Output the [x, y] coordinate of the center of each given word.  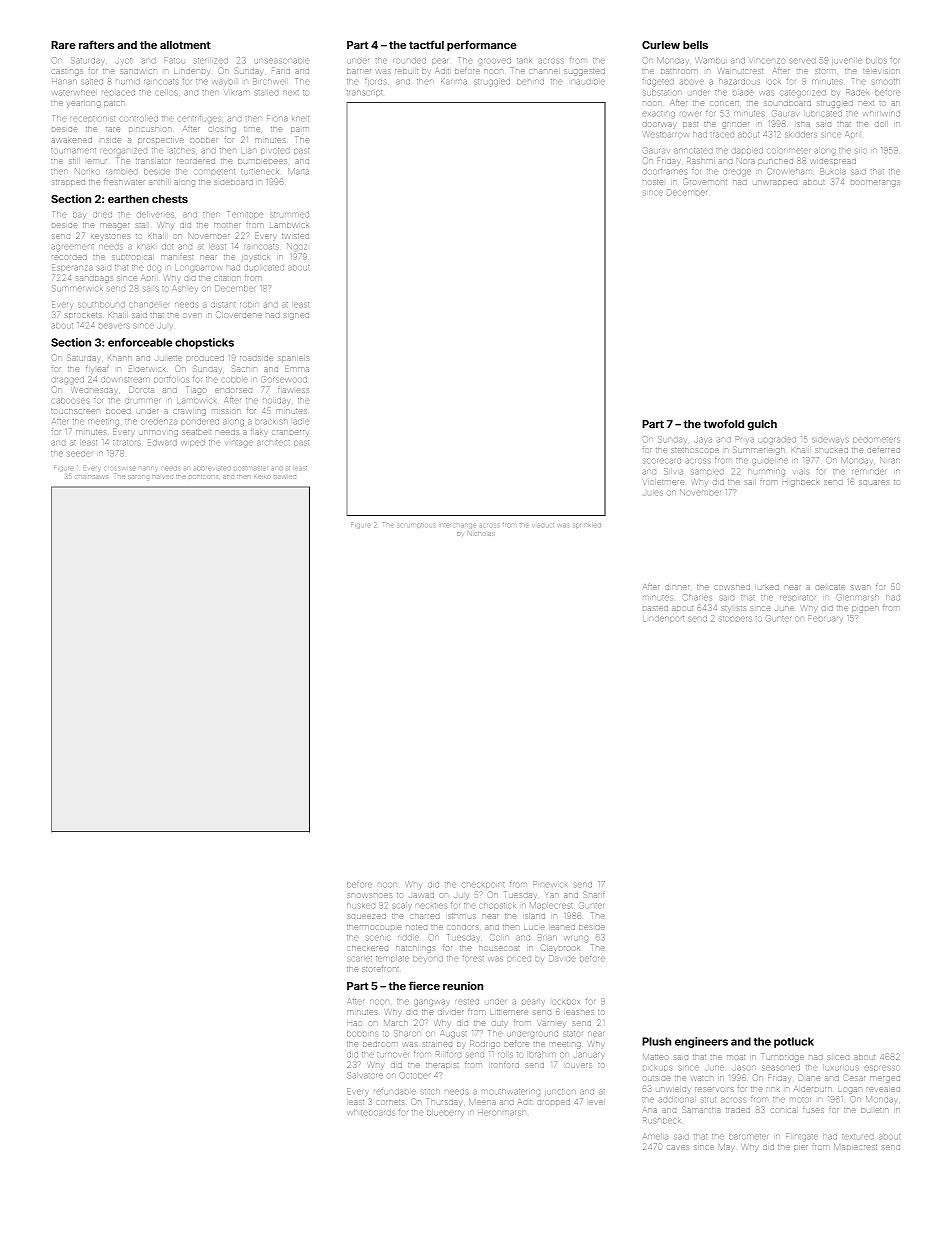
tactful [426, 44]
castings [67, 72]
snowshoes [369, 895]
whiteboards [371, 1112]
